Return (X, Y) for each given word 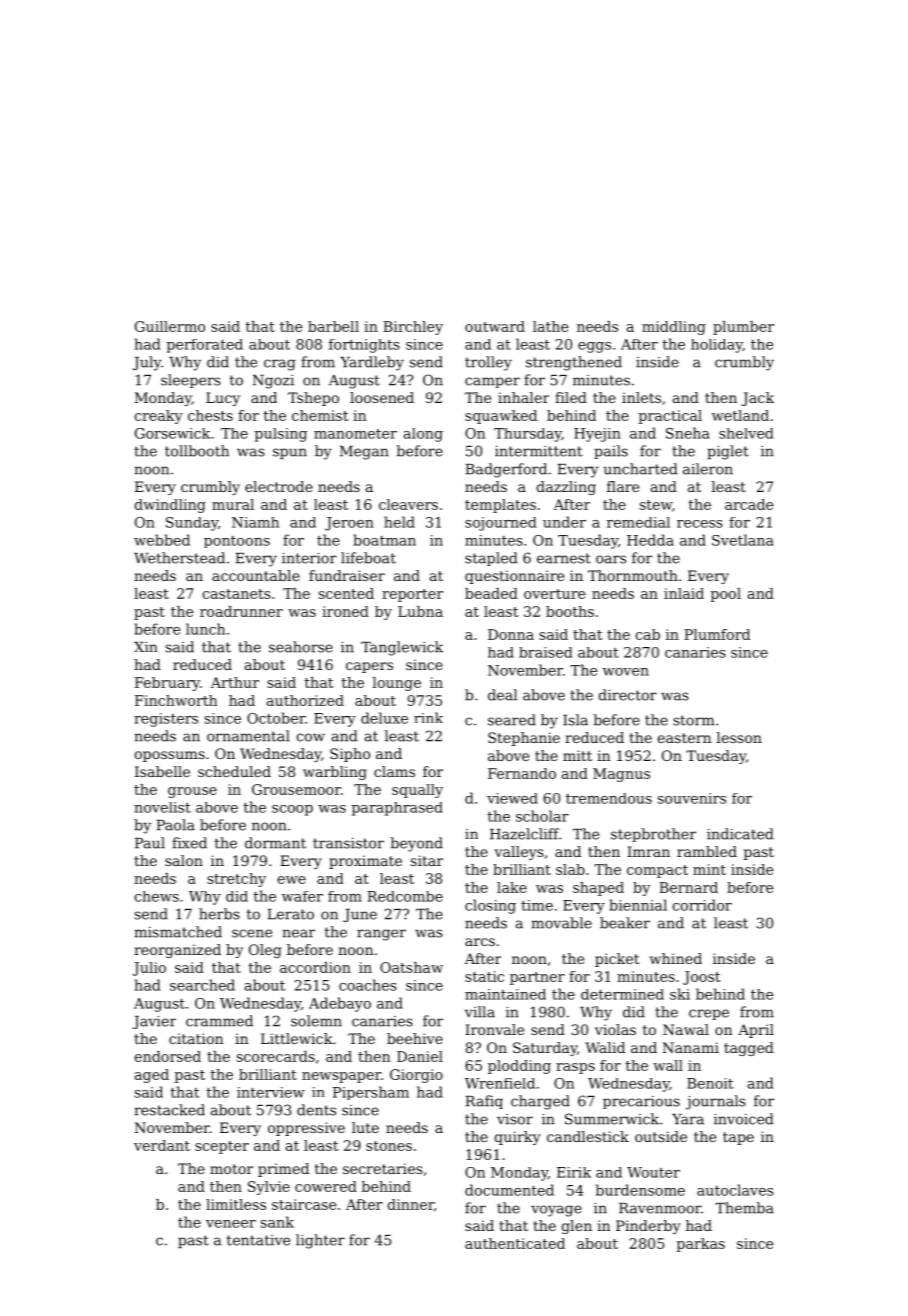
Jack (758, 399)
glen (577, 1227)
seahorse (301, 647)
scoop (292, 810)
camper (492, 382)
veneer (231, 1224)
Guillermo (170, 326)
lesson (739, 737)
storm (693, 720)
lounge (396, 684)
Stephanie (524, 739)
